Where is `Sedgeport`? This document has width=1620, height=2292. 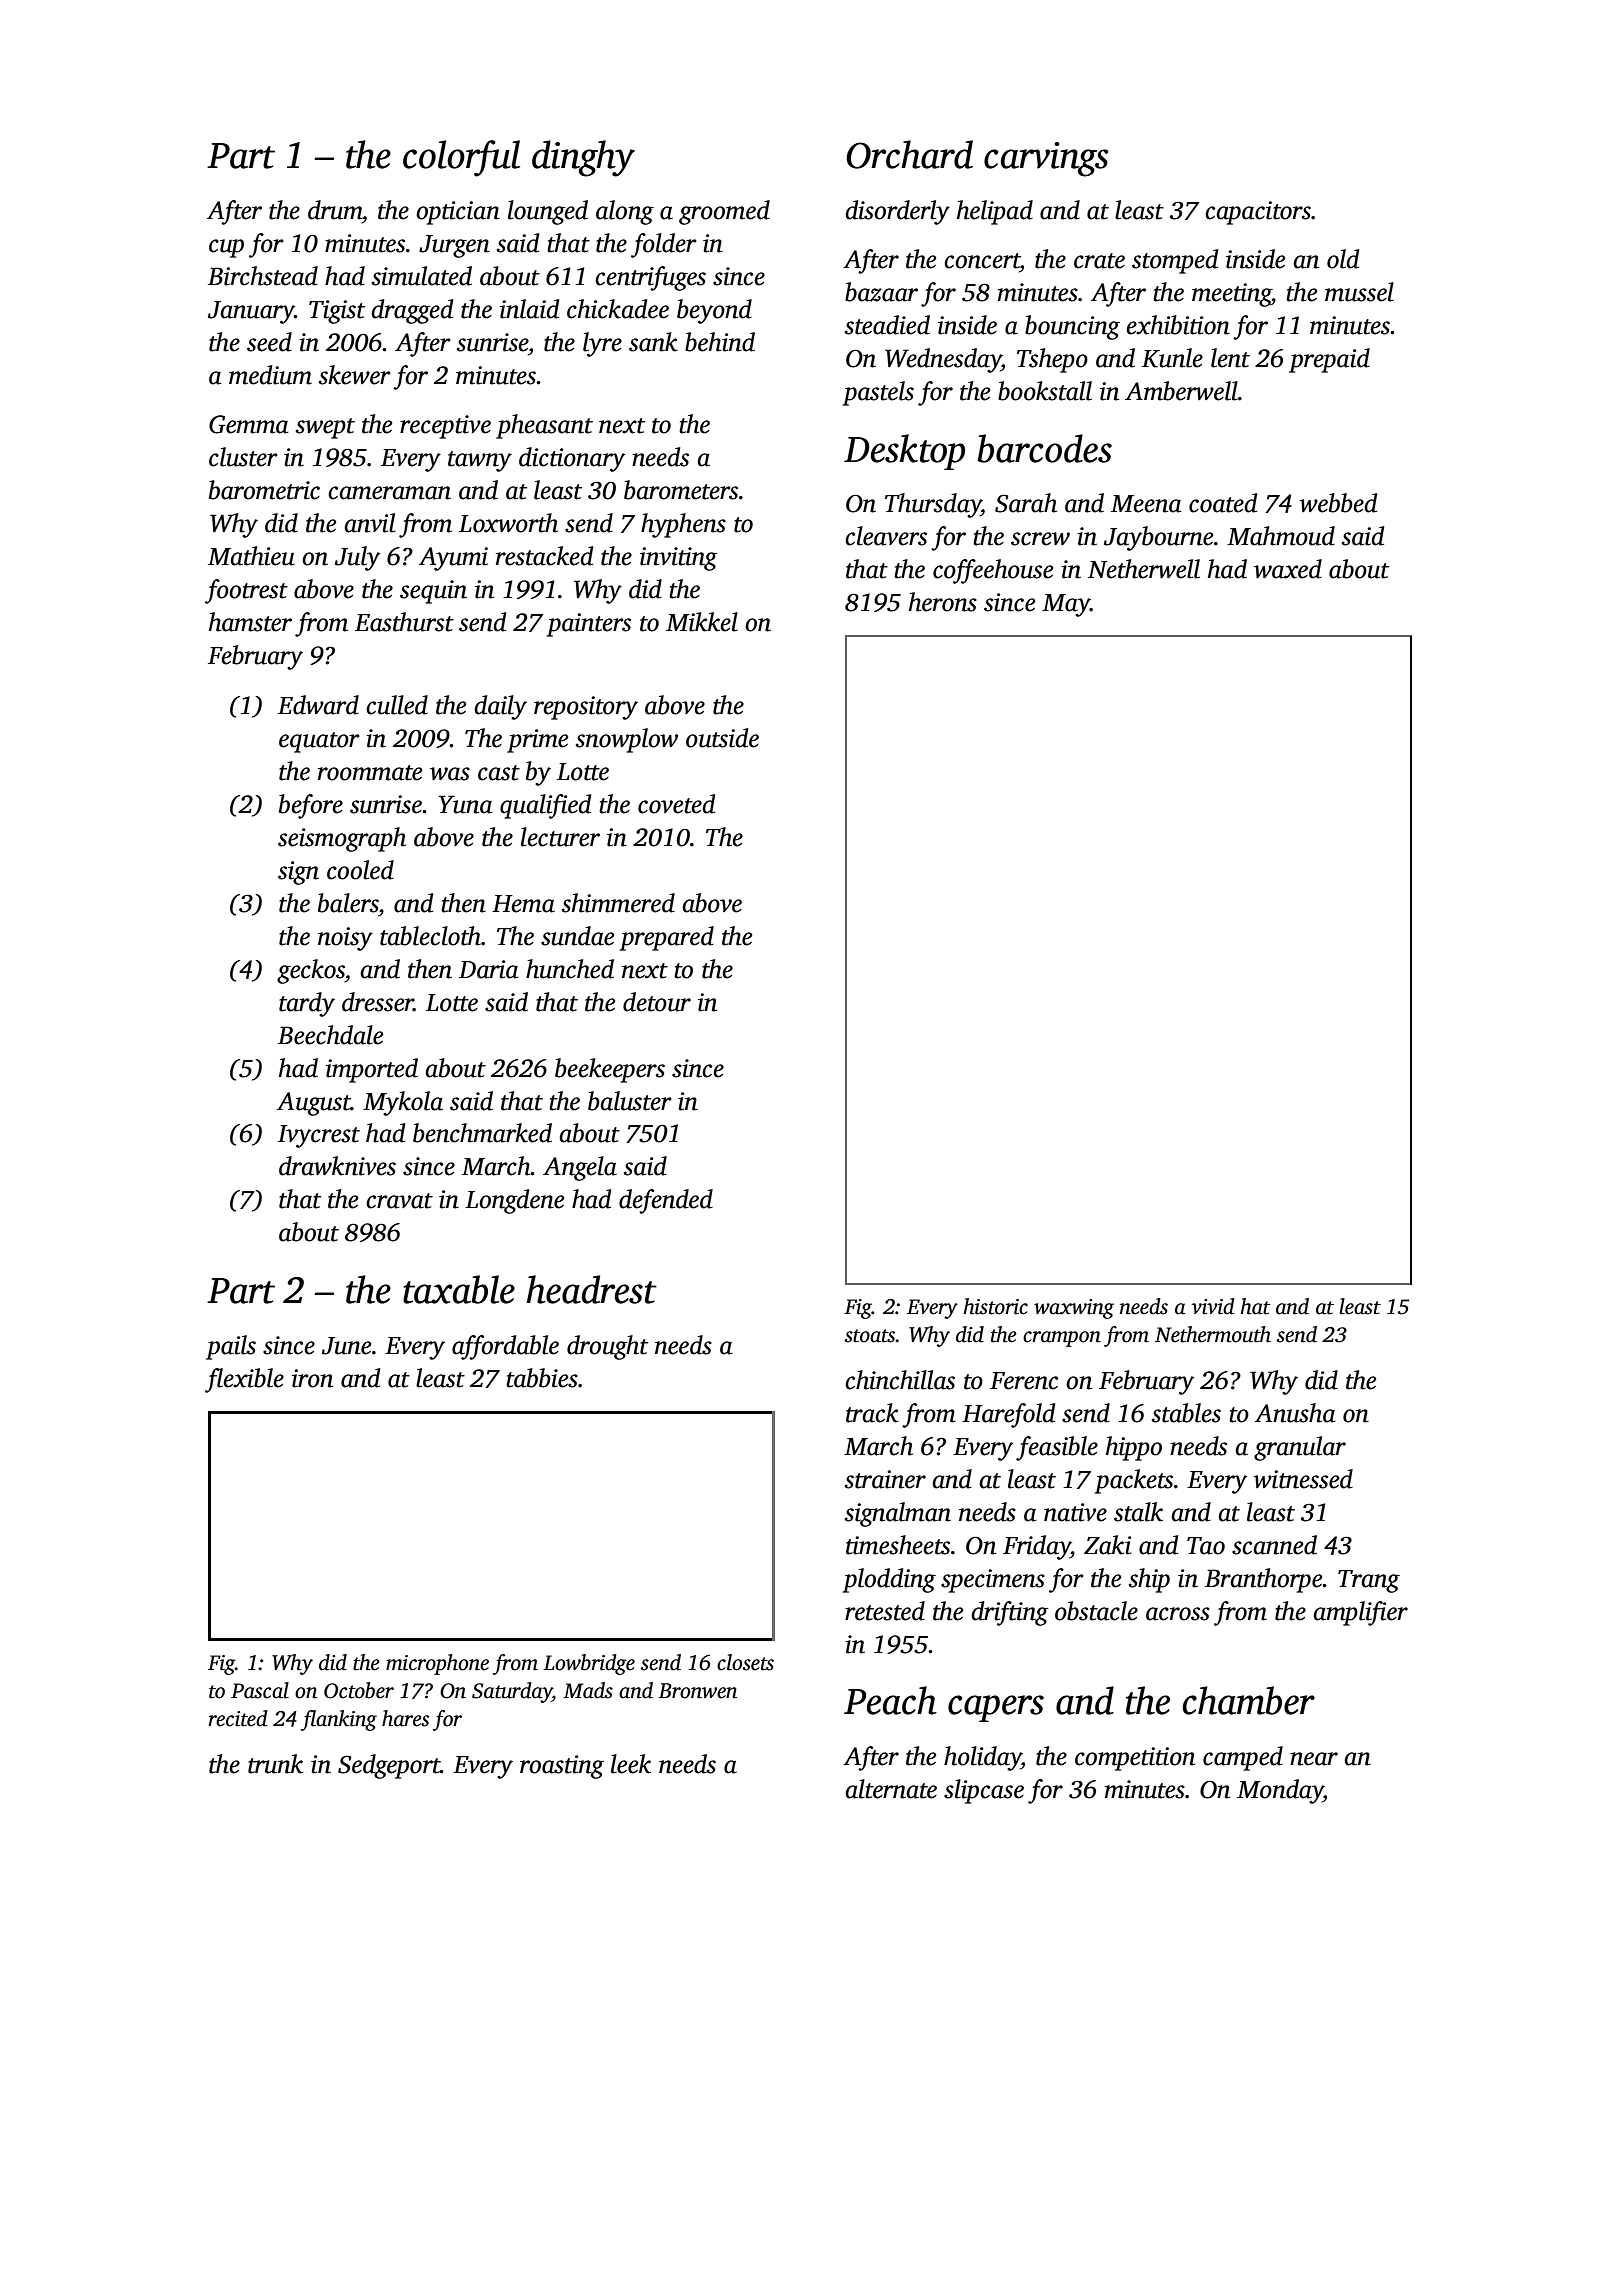 Sedgeport is located at coordinates (389, 1766).
